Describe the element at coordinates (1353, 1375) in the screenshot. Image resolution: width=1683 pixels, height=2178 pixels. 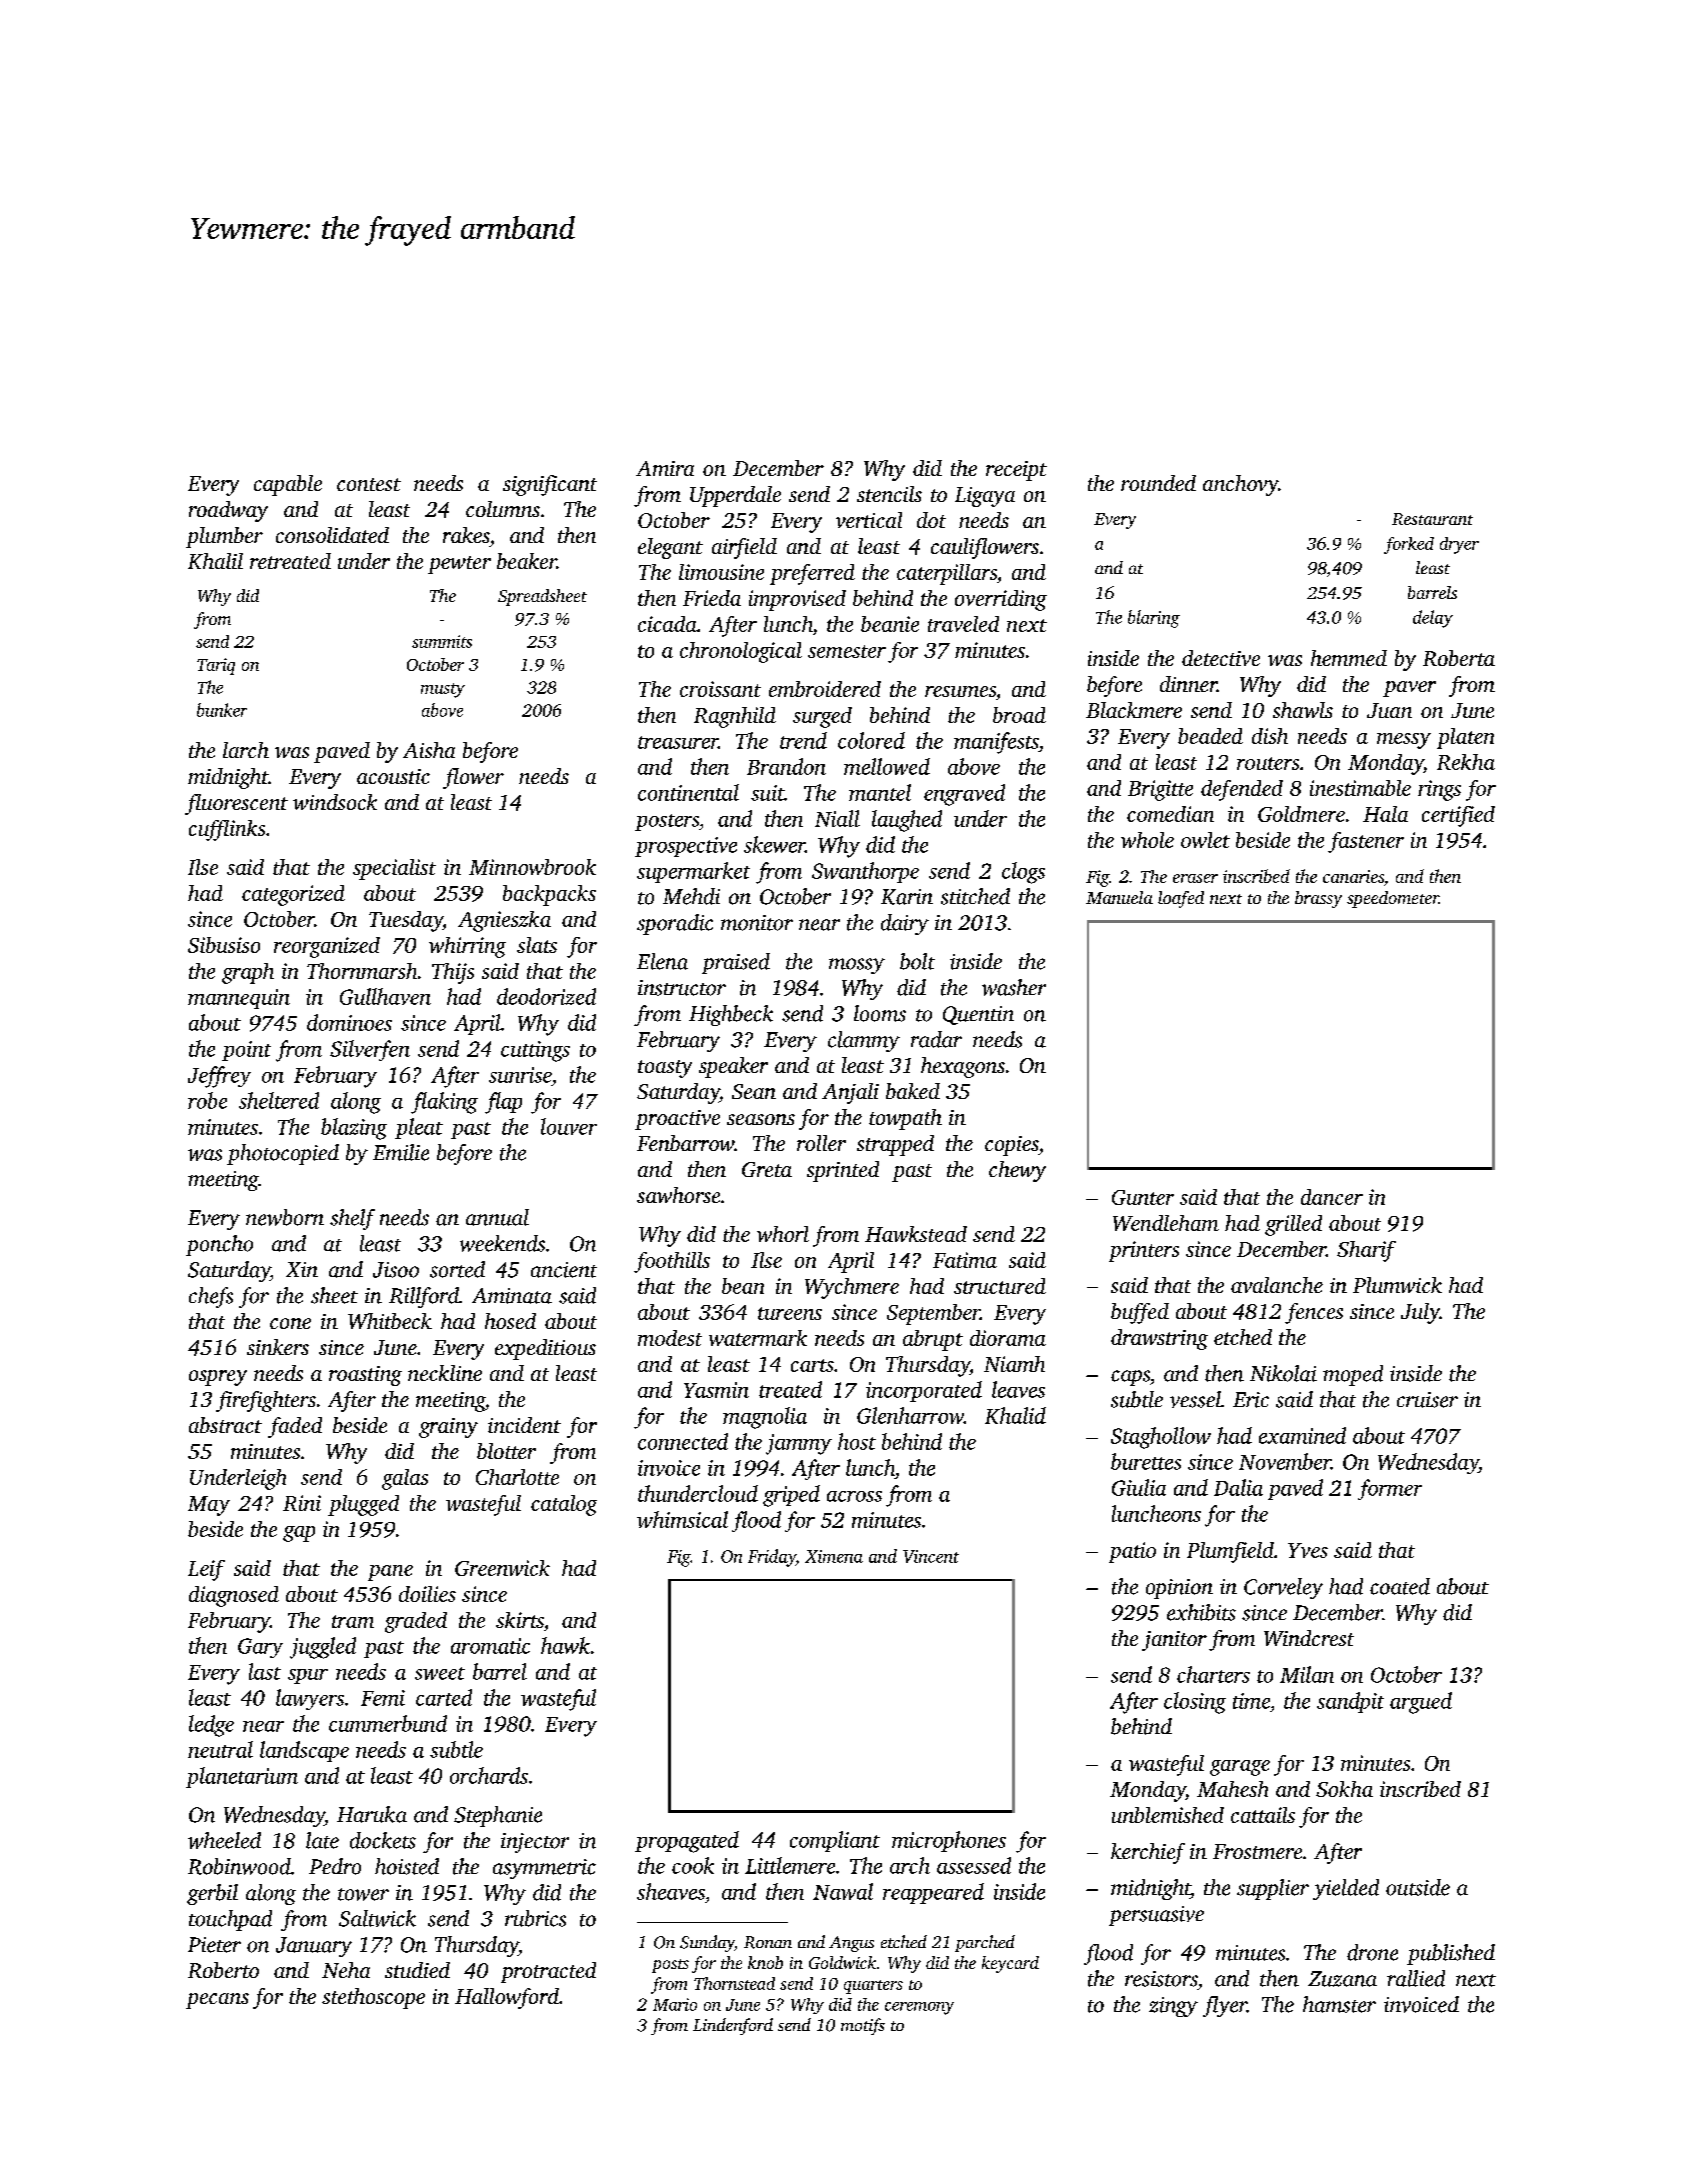
I see `moped` at that location.
